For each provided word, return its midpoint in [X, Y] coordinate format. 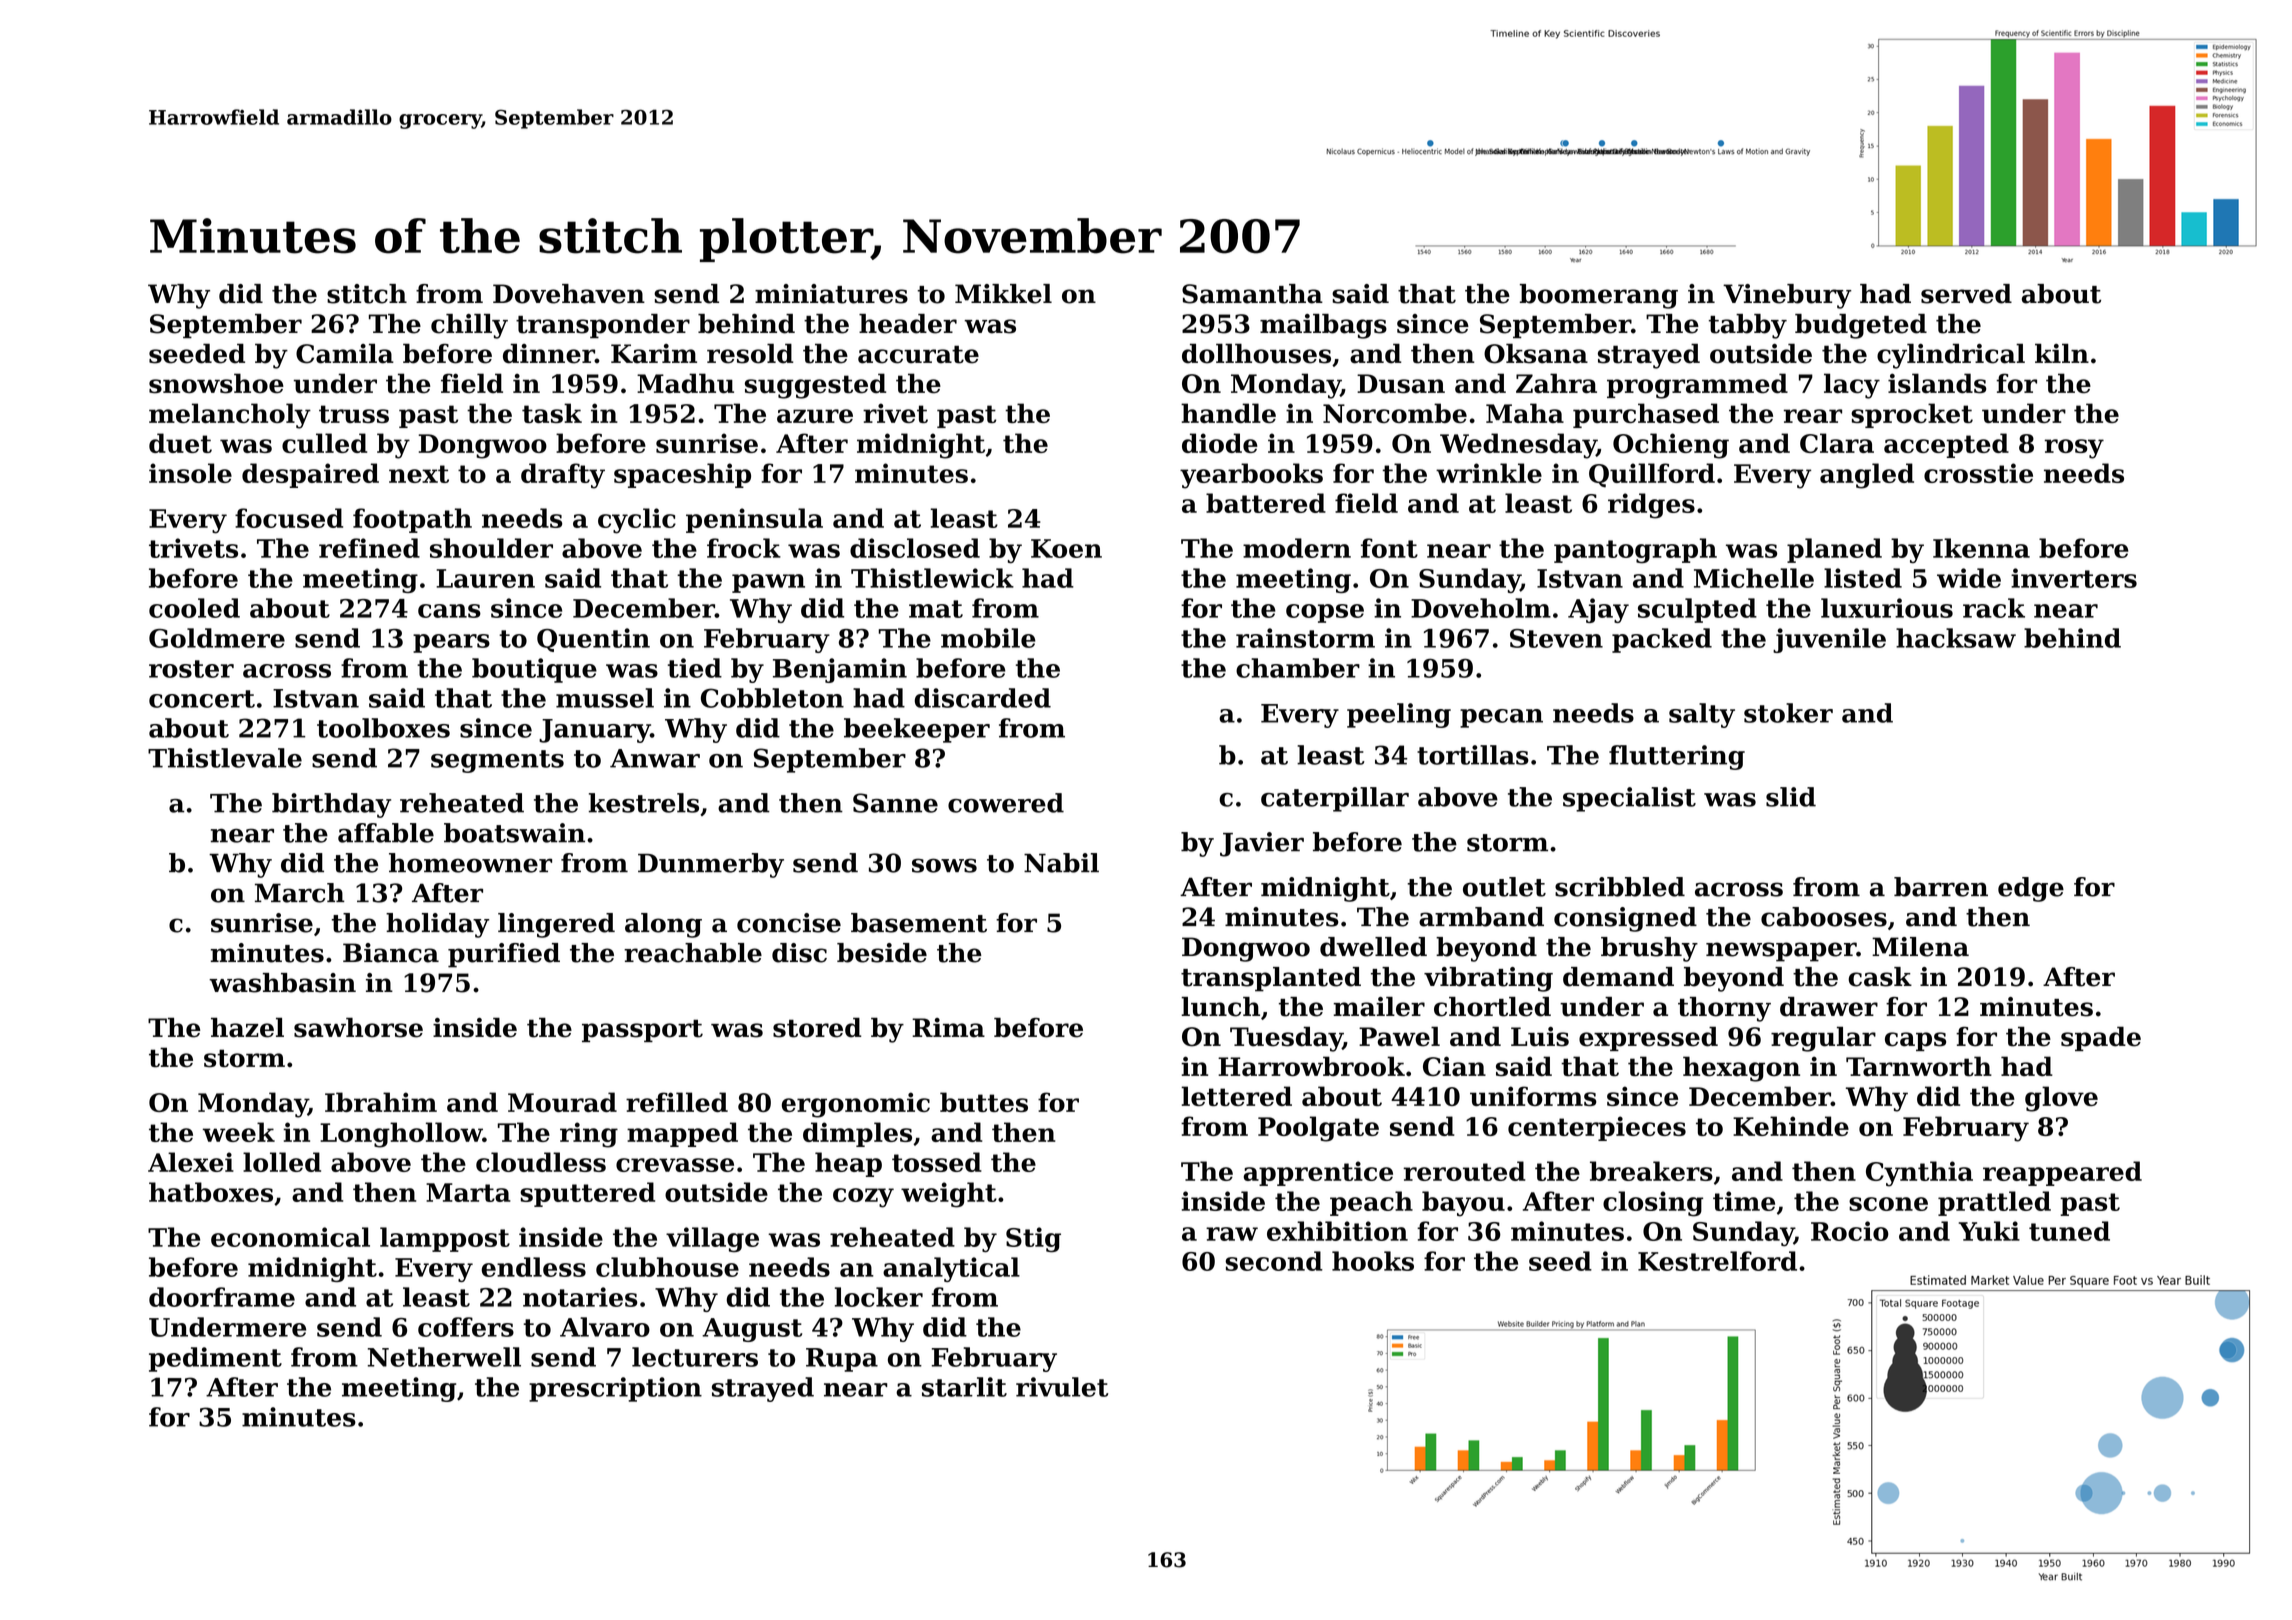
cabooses [1824, 917]
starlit [964, 1387]
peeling [1399, 715]
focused [289, 518]
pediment [215, 1359]
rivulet [1062, 1387]
